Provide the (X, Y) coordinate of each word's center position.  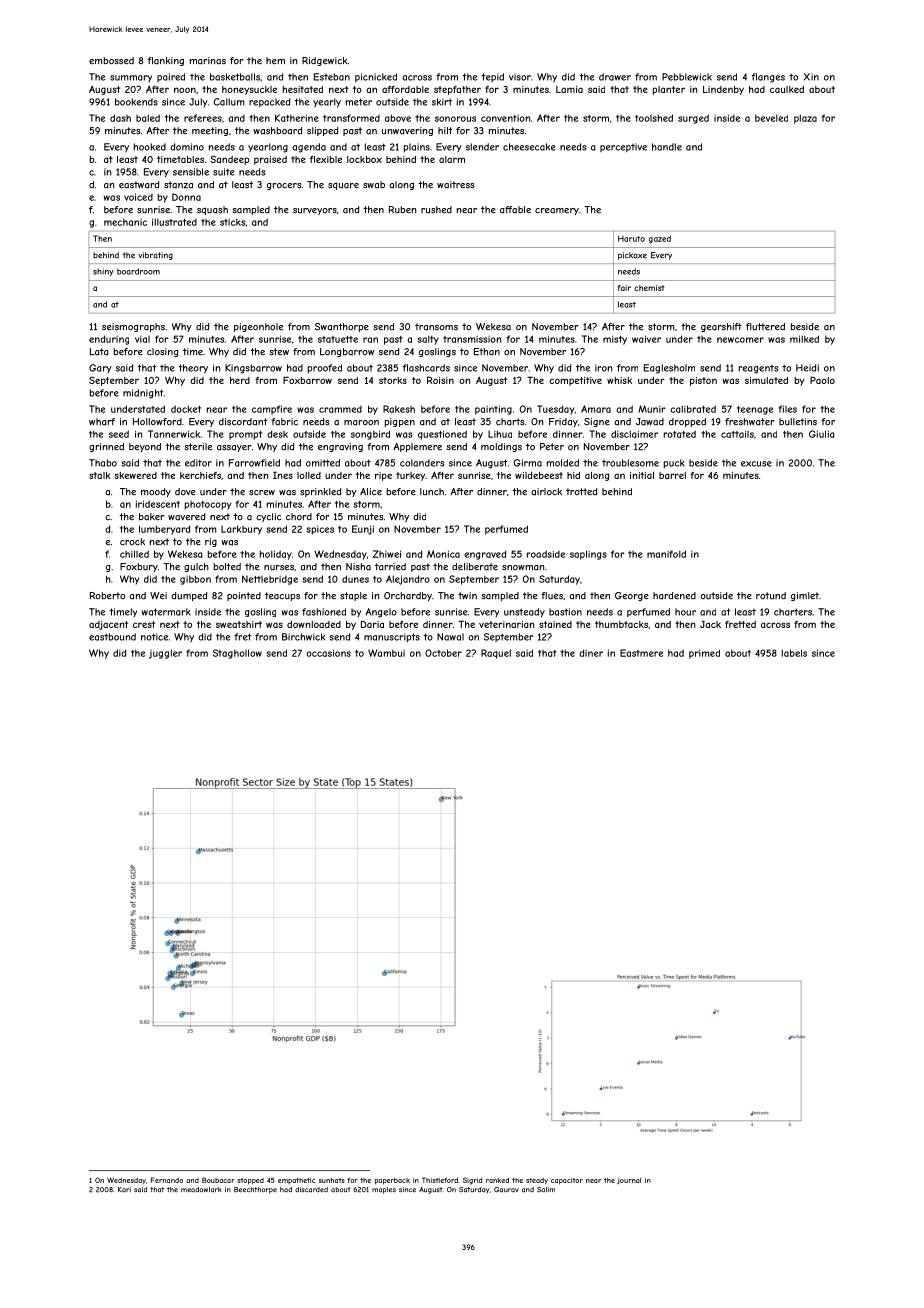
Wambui (386, 653)
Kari (124, 1189)
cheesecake (529, 147)
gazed (659, 239)
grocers (284, 186)
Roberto (107, 596)
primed (704, 654)
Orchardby (408, 596)
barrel (672, 475)
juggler (165, 654)
